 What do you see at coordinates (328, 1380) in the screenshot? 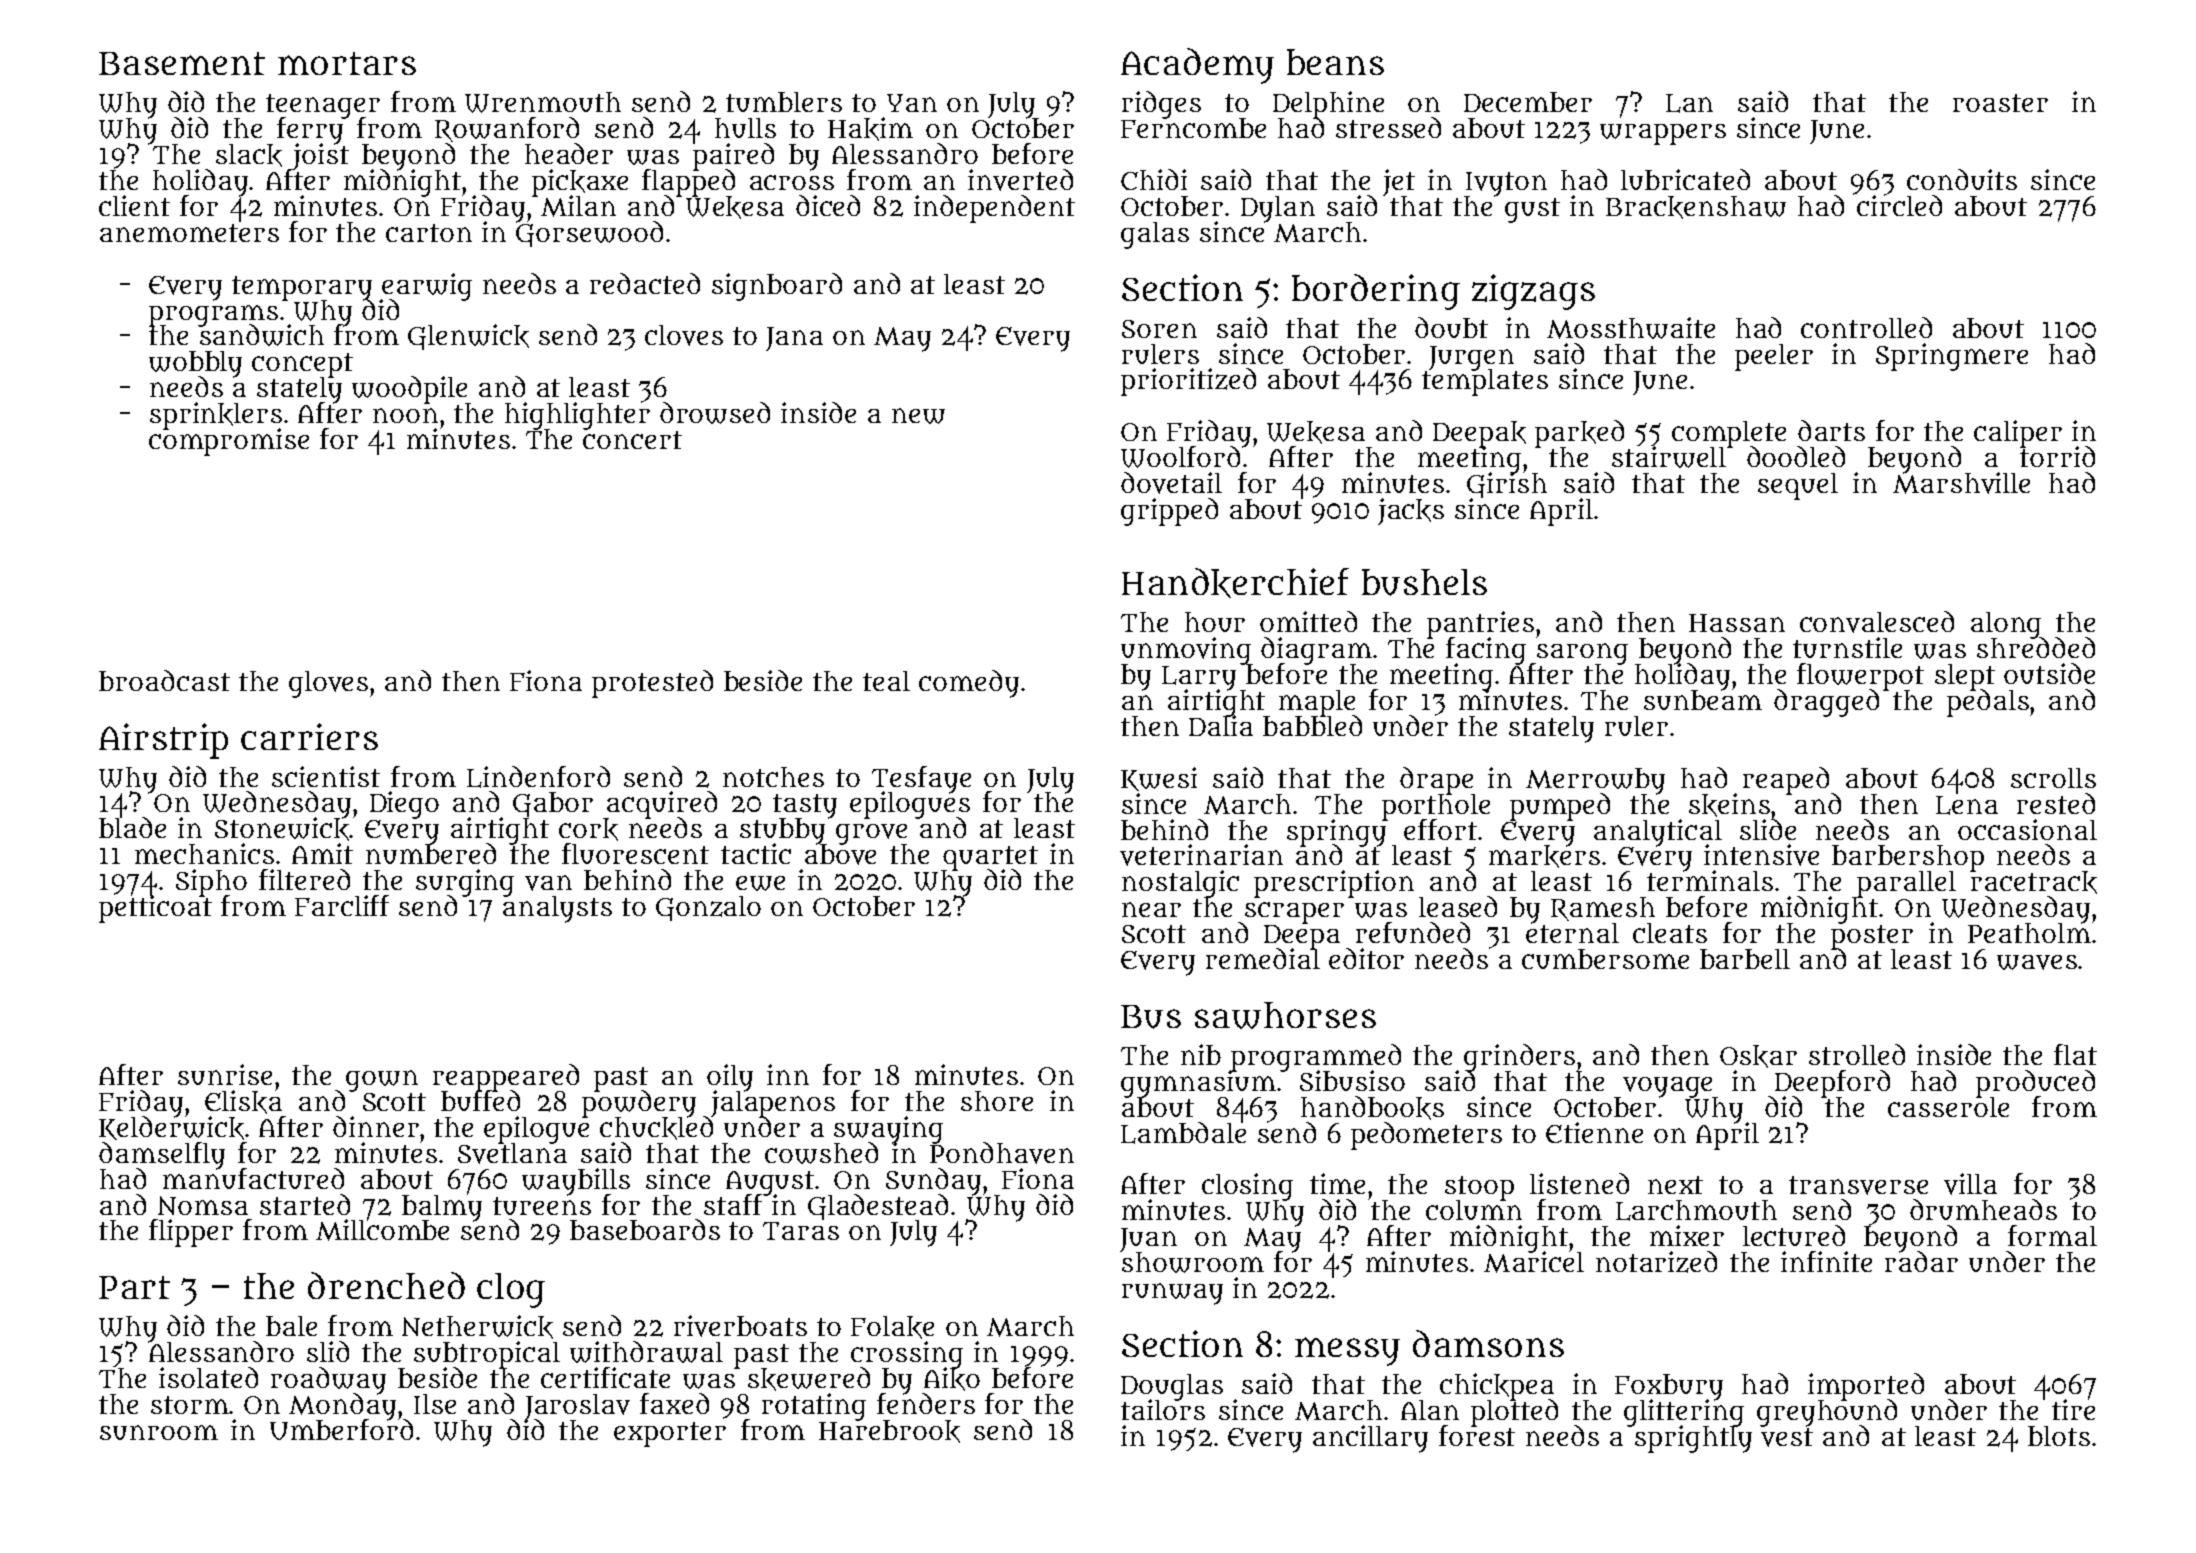
I see `roadway` at bounding box center [328, 1380].
